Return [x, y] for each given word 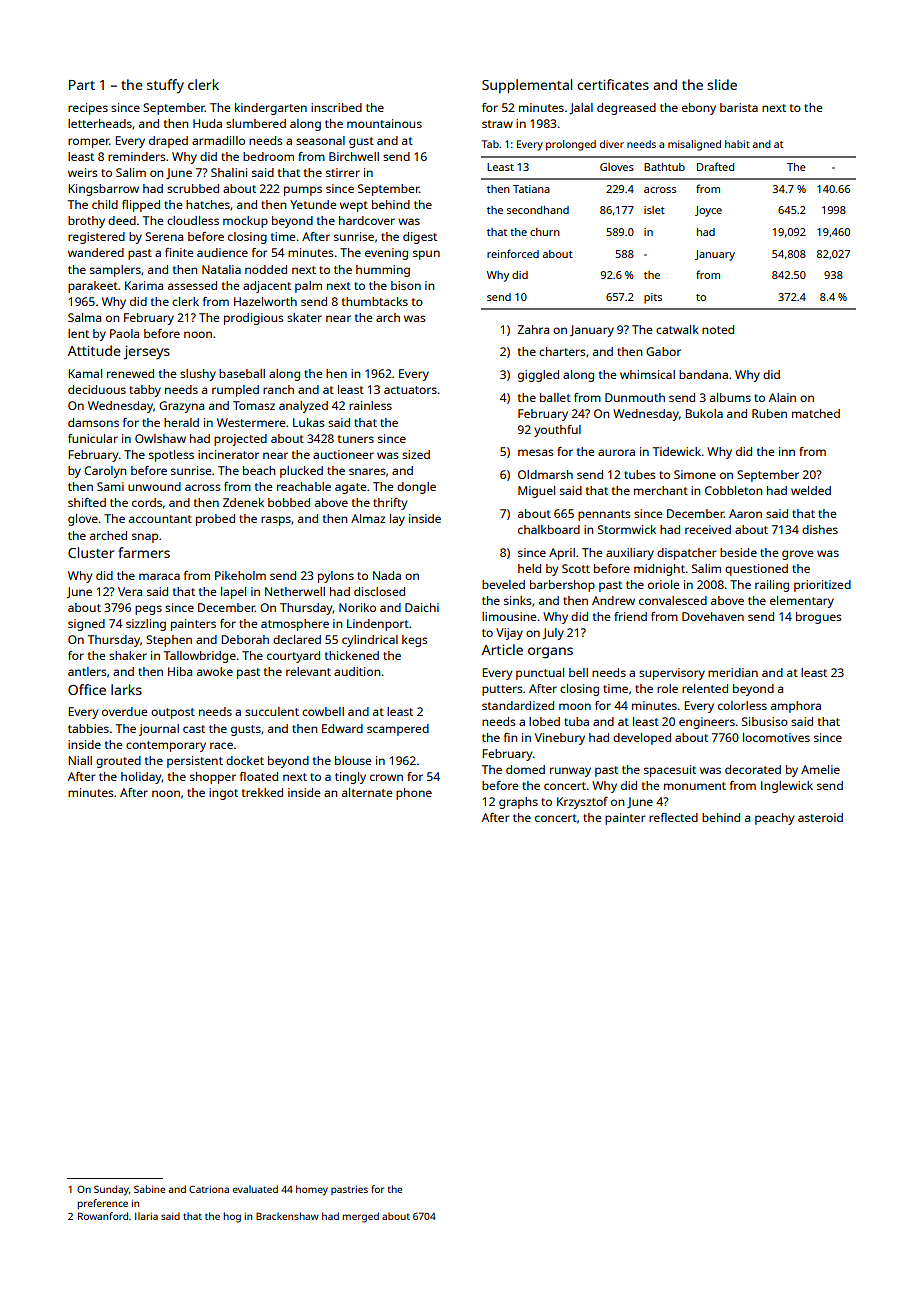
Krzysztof [582, 803]
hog [232, 1217]
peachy [774, 819]
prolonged [571, 145]
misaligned [694, 145]
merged [361, 1217]
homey [312, 1190]
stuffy [165, 86]
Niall [80, 760]
